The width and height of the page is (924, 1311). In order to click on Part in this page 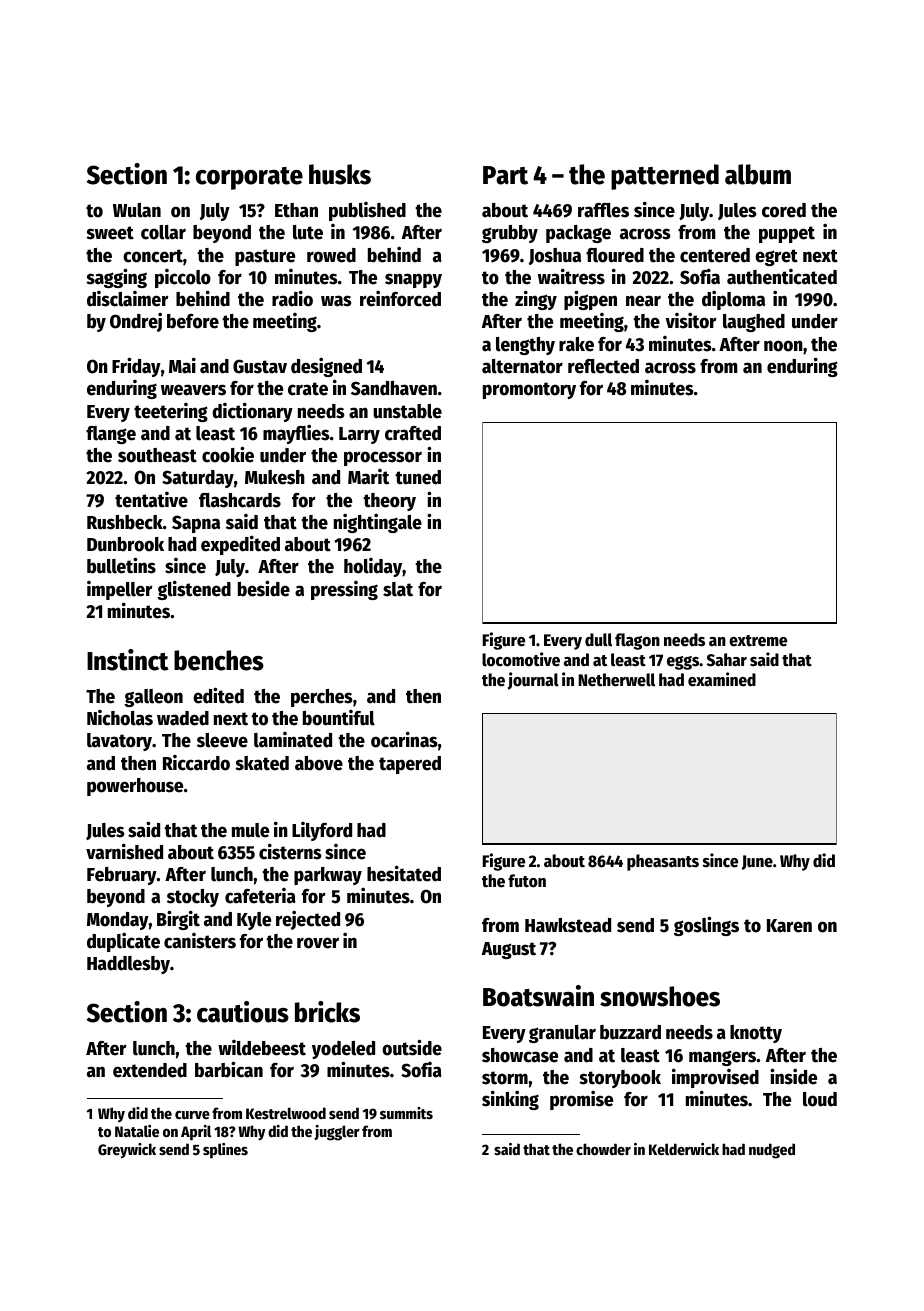, I will do `click(505, 175)`.
